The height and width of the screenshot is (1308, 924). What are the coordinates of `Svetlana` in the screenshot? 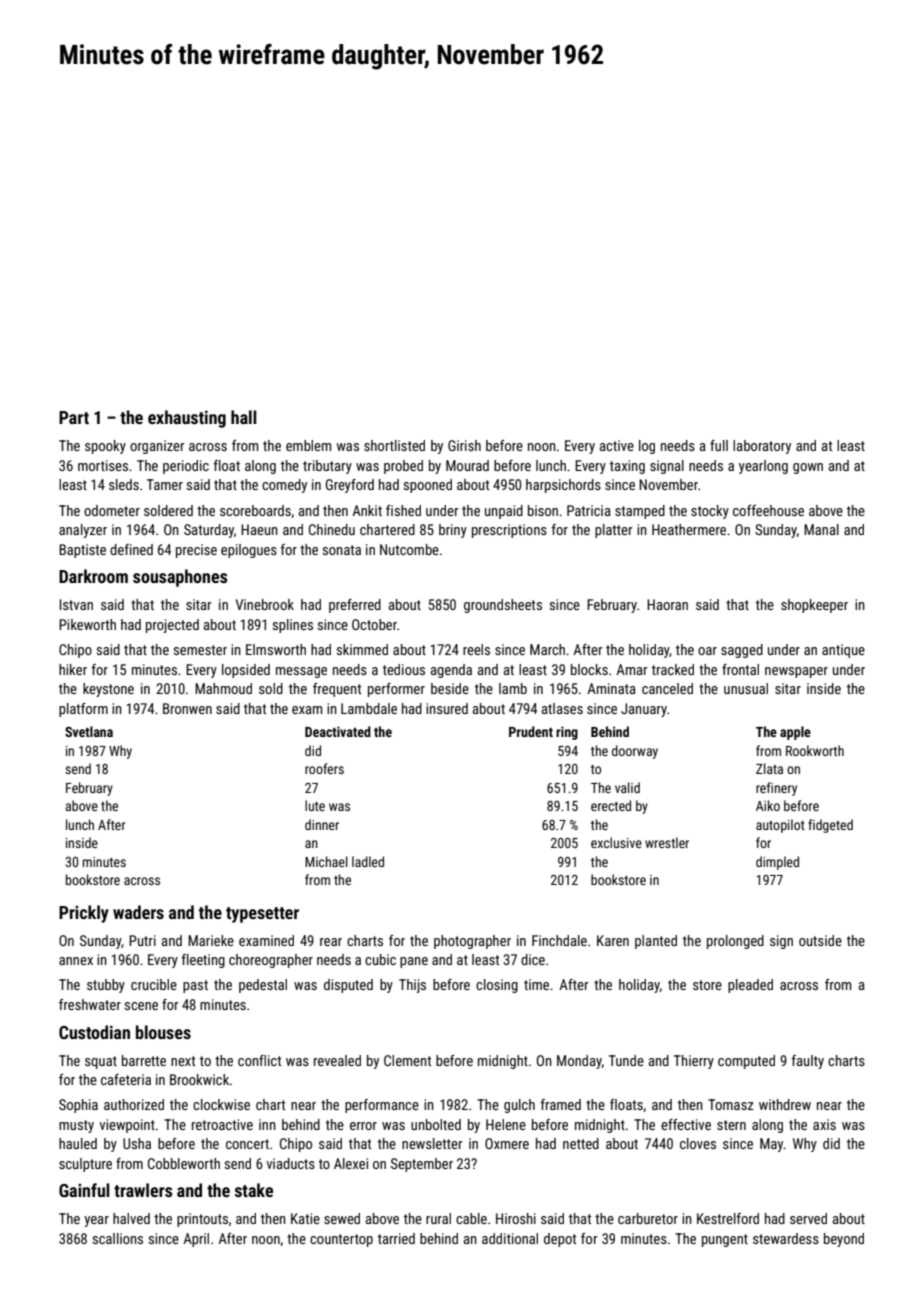 It's located at (89, 731).
